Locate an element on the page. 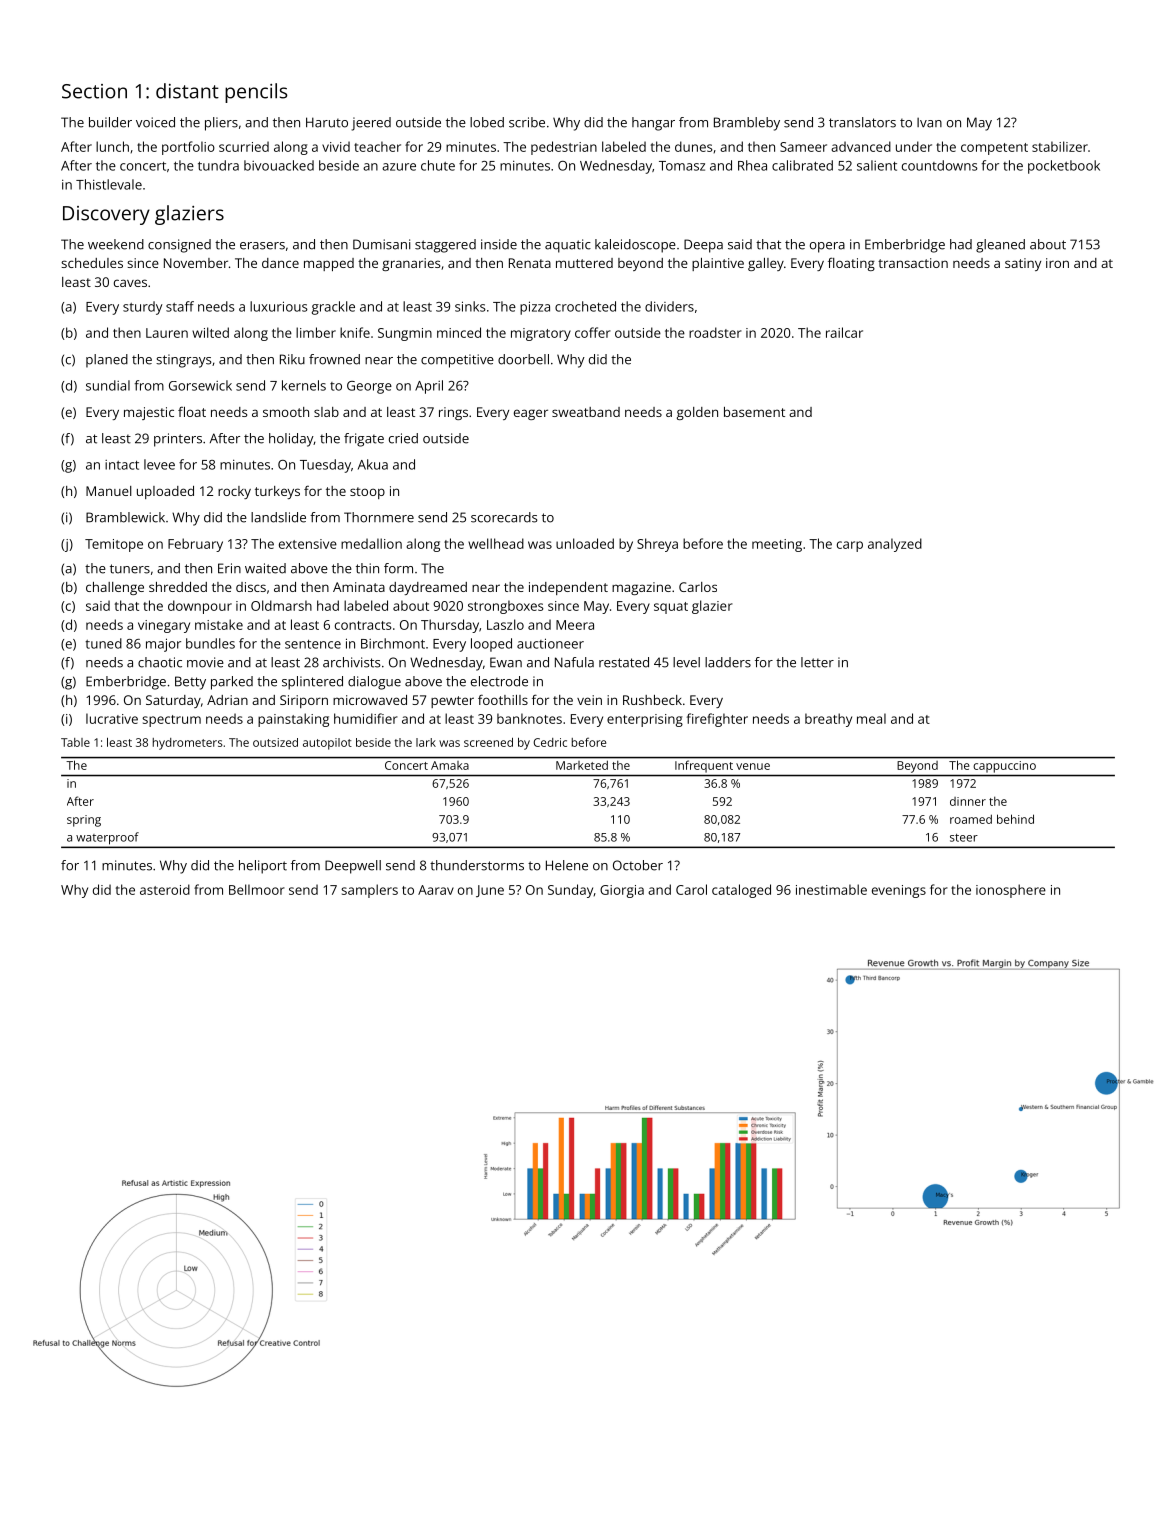 The height and width of the image is (1522, 1176). Laszlo is located at coordinates (505, 624).
